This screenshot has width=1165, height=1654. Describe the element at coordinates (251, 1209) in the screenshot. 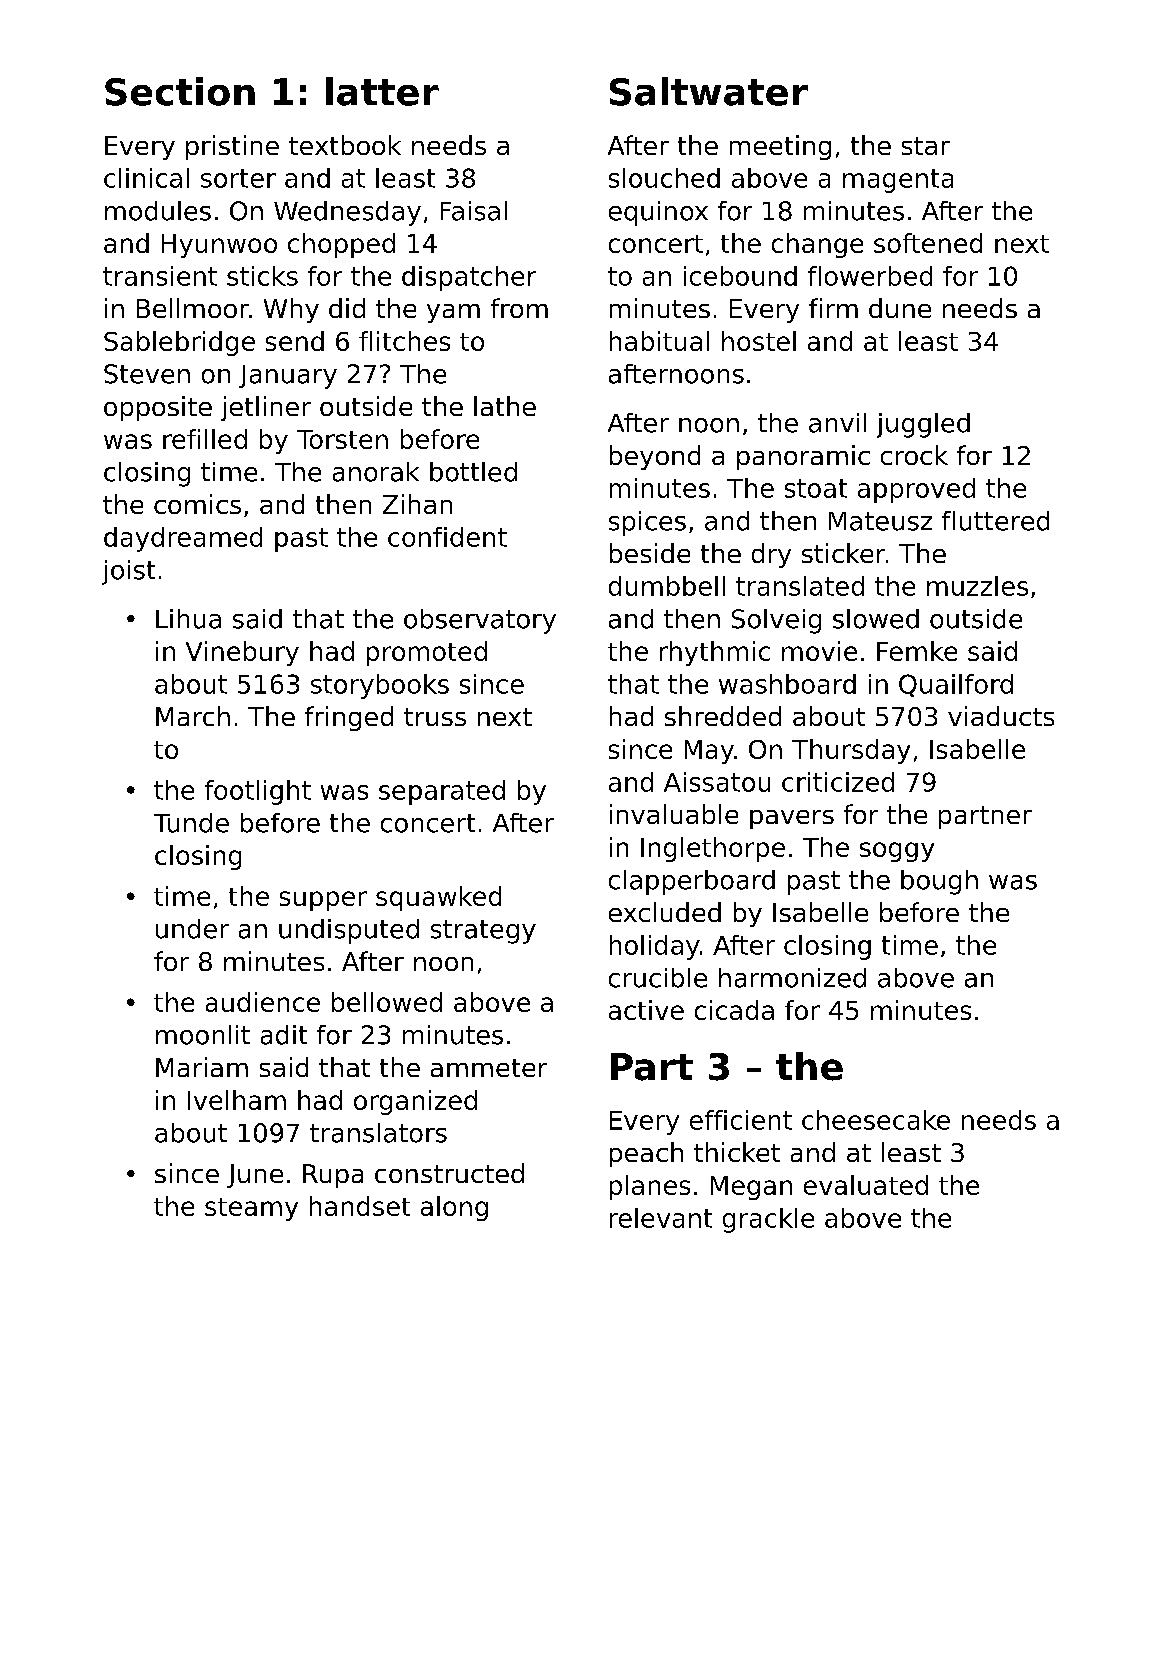

I see `steamy` at that location.
